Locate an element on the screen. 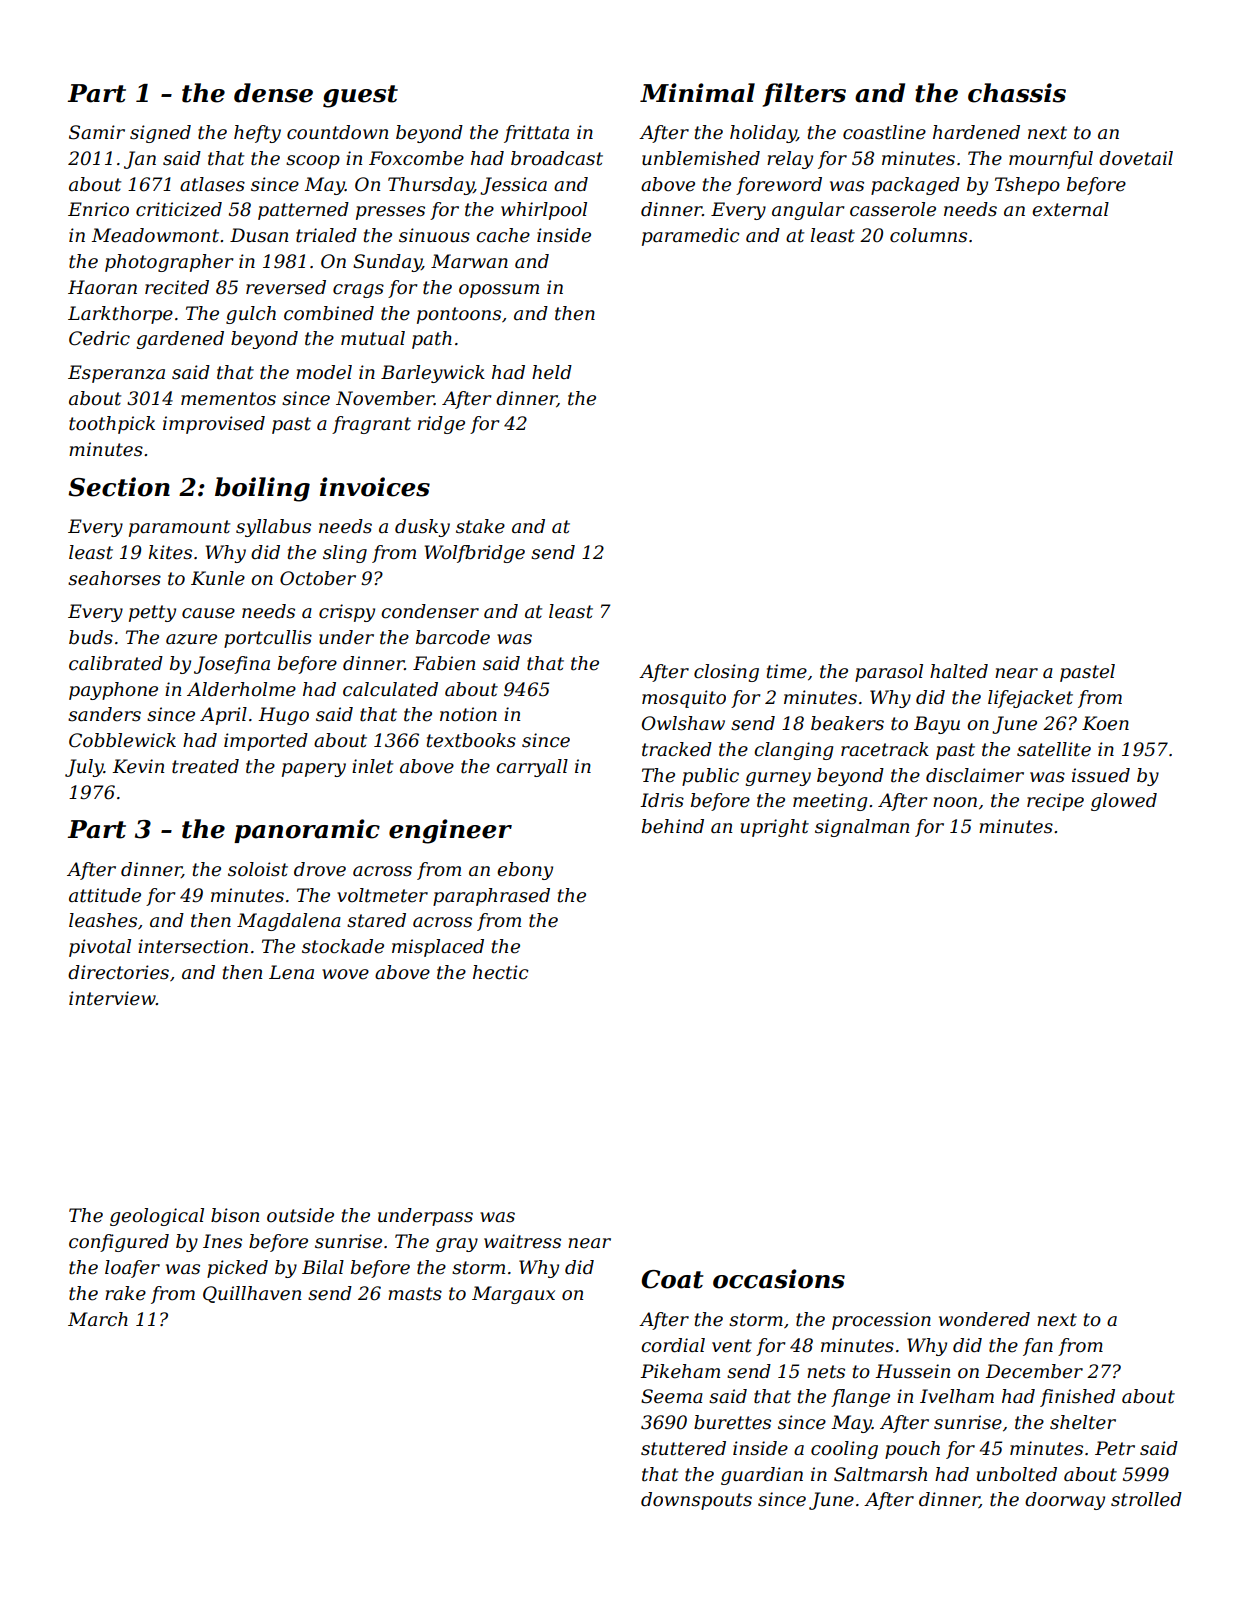  casserole is located at coordinates (893, 209).
